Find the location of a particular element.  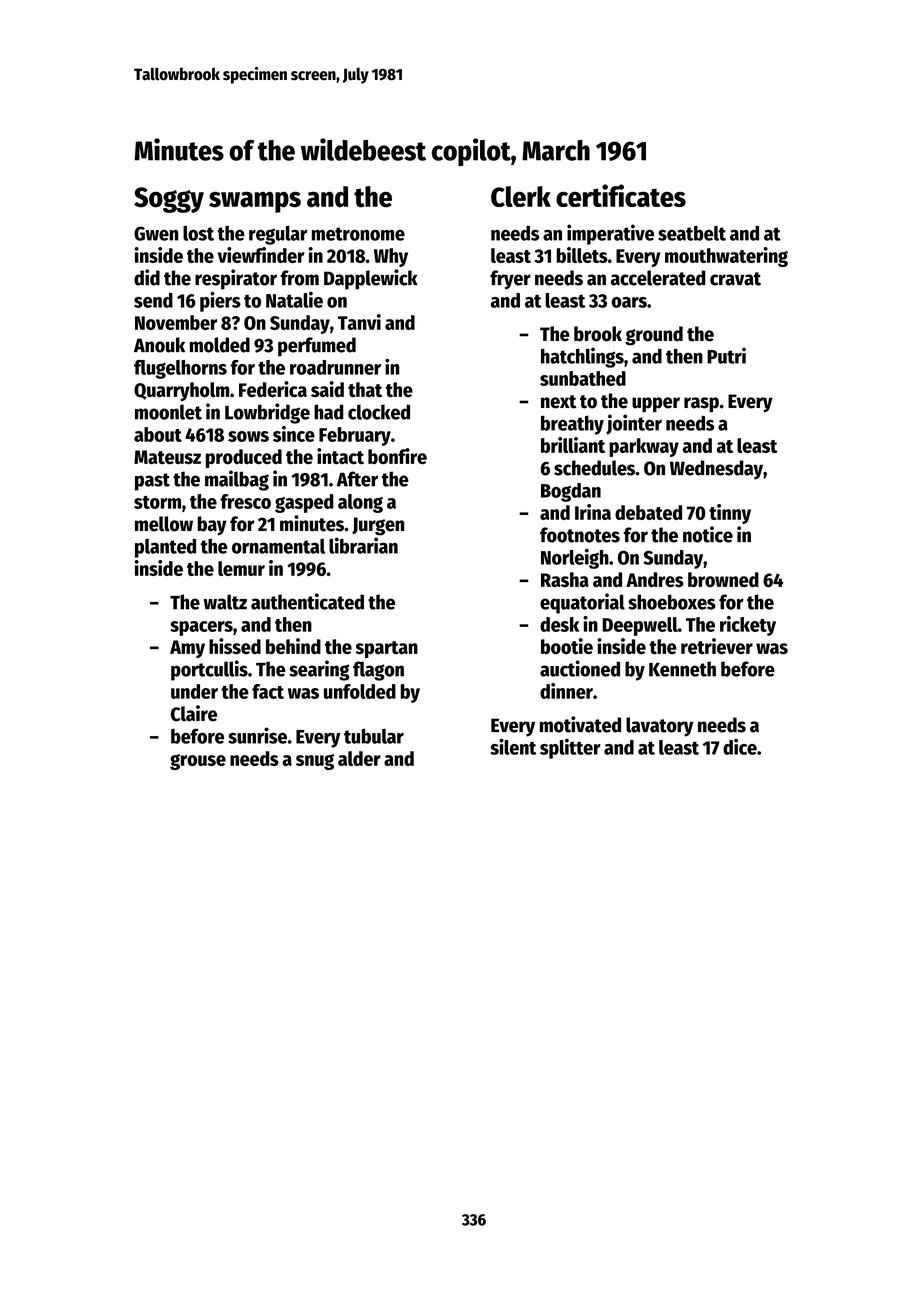

unfolded is located at coordinates (360, 691).
